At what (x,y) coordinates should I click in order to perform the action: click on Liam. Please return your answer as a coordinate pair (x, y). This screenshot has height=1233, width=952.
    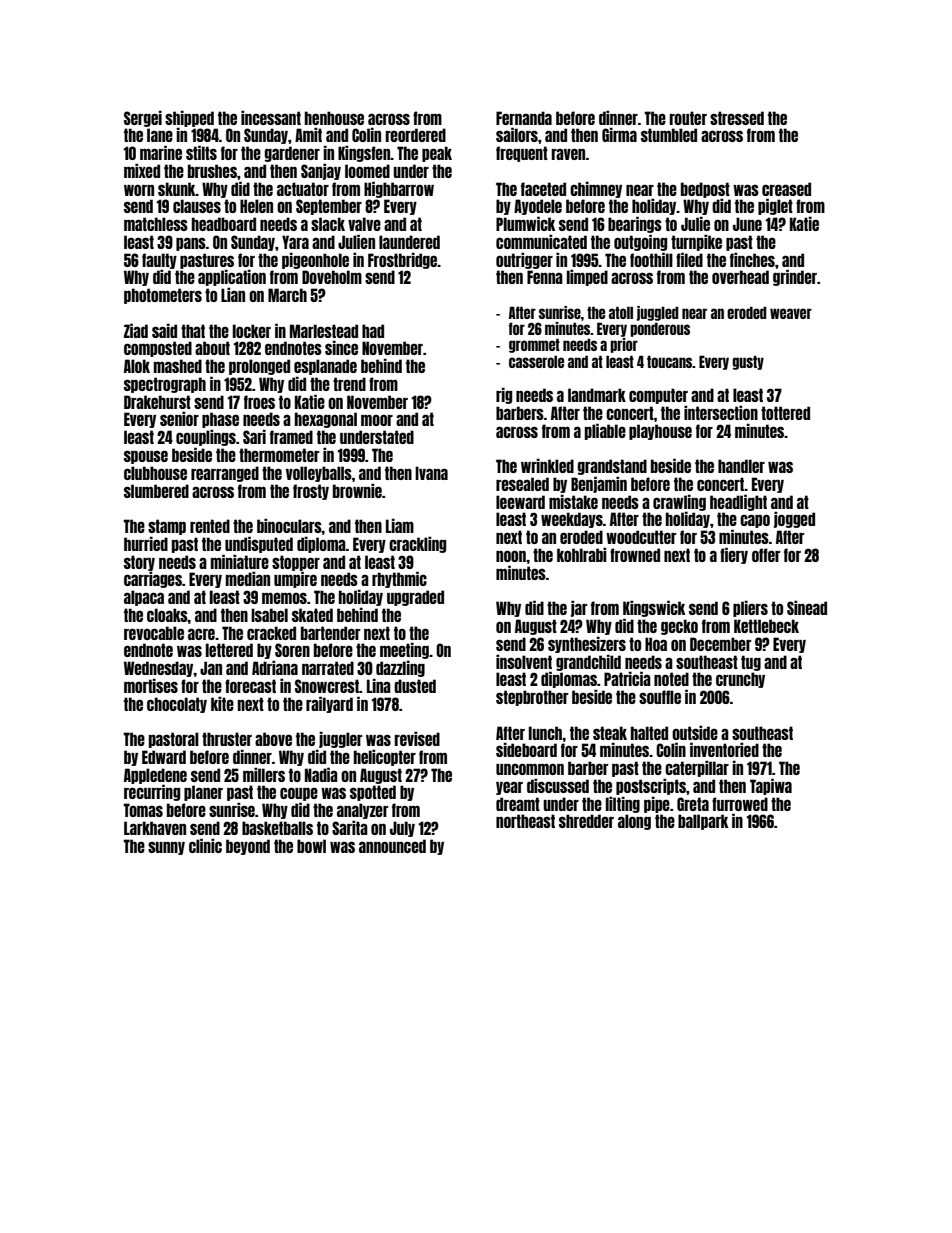
    Looking at the image, I should click on (400, 525).
